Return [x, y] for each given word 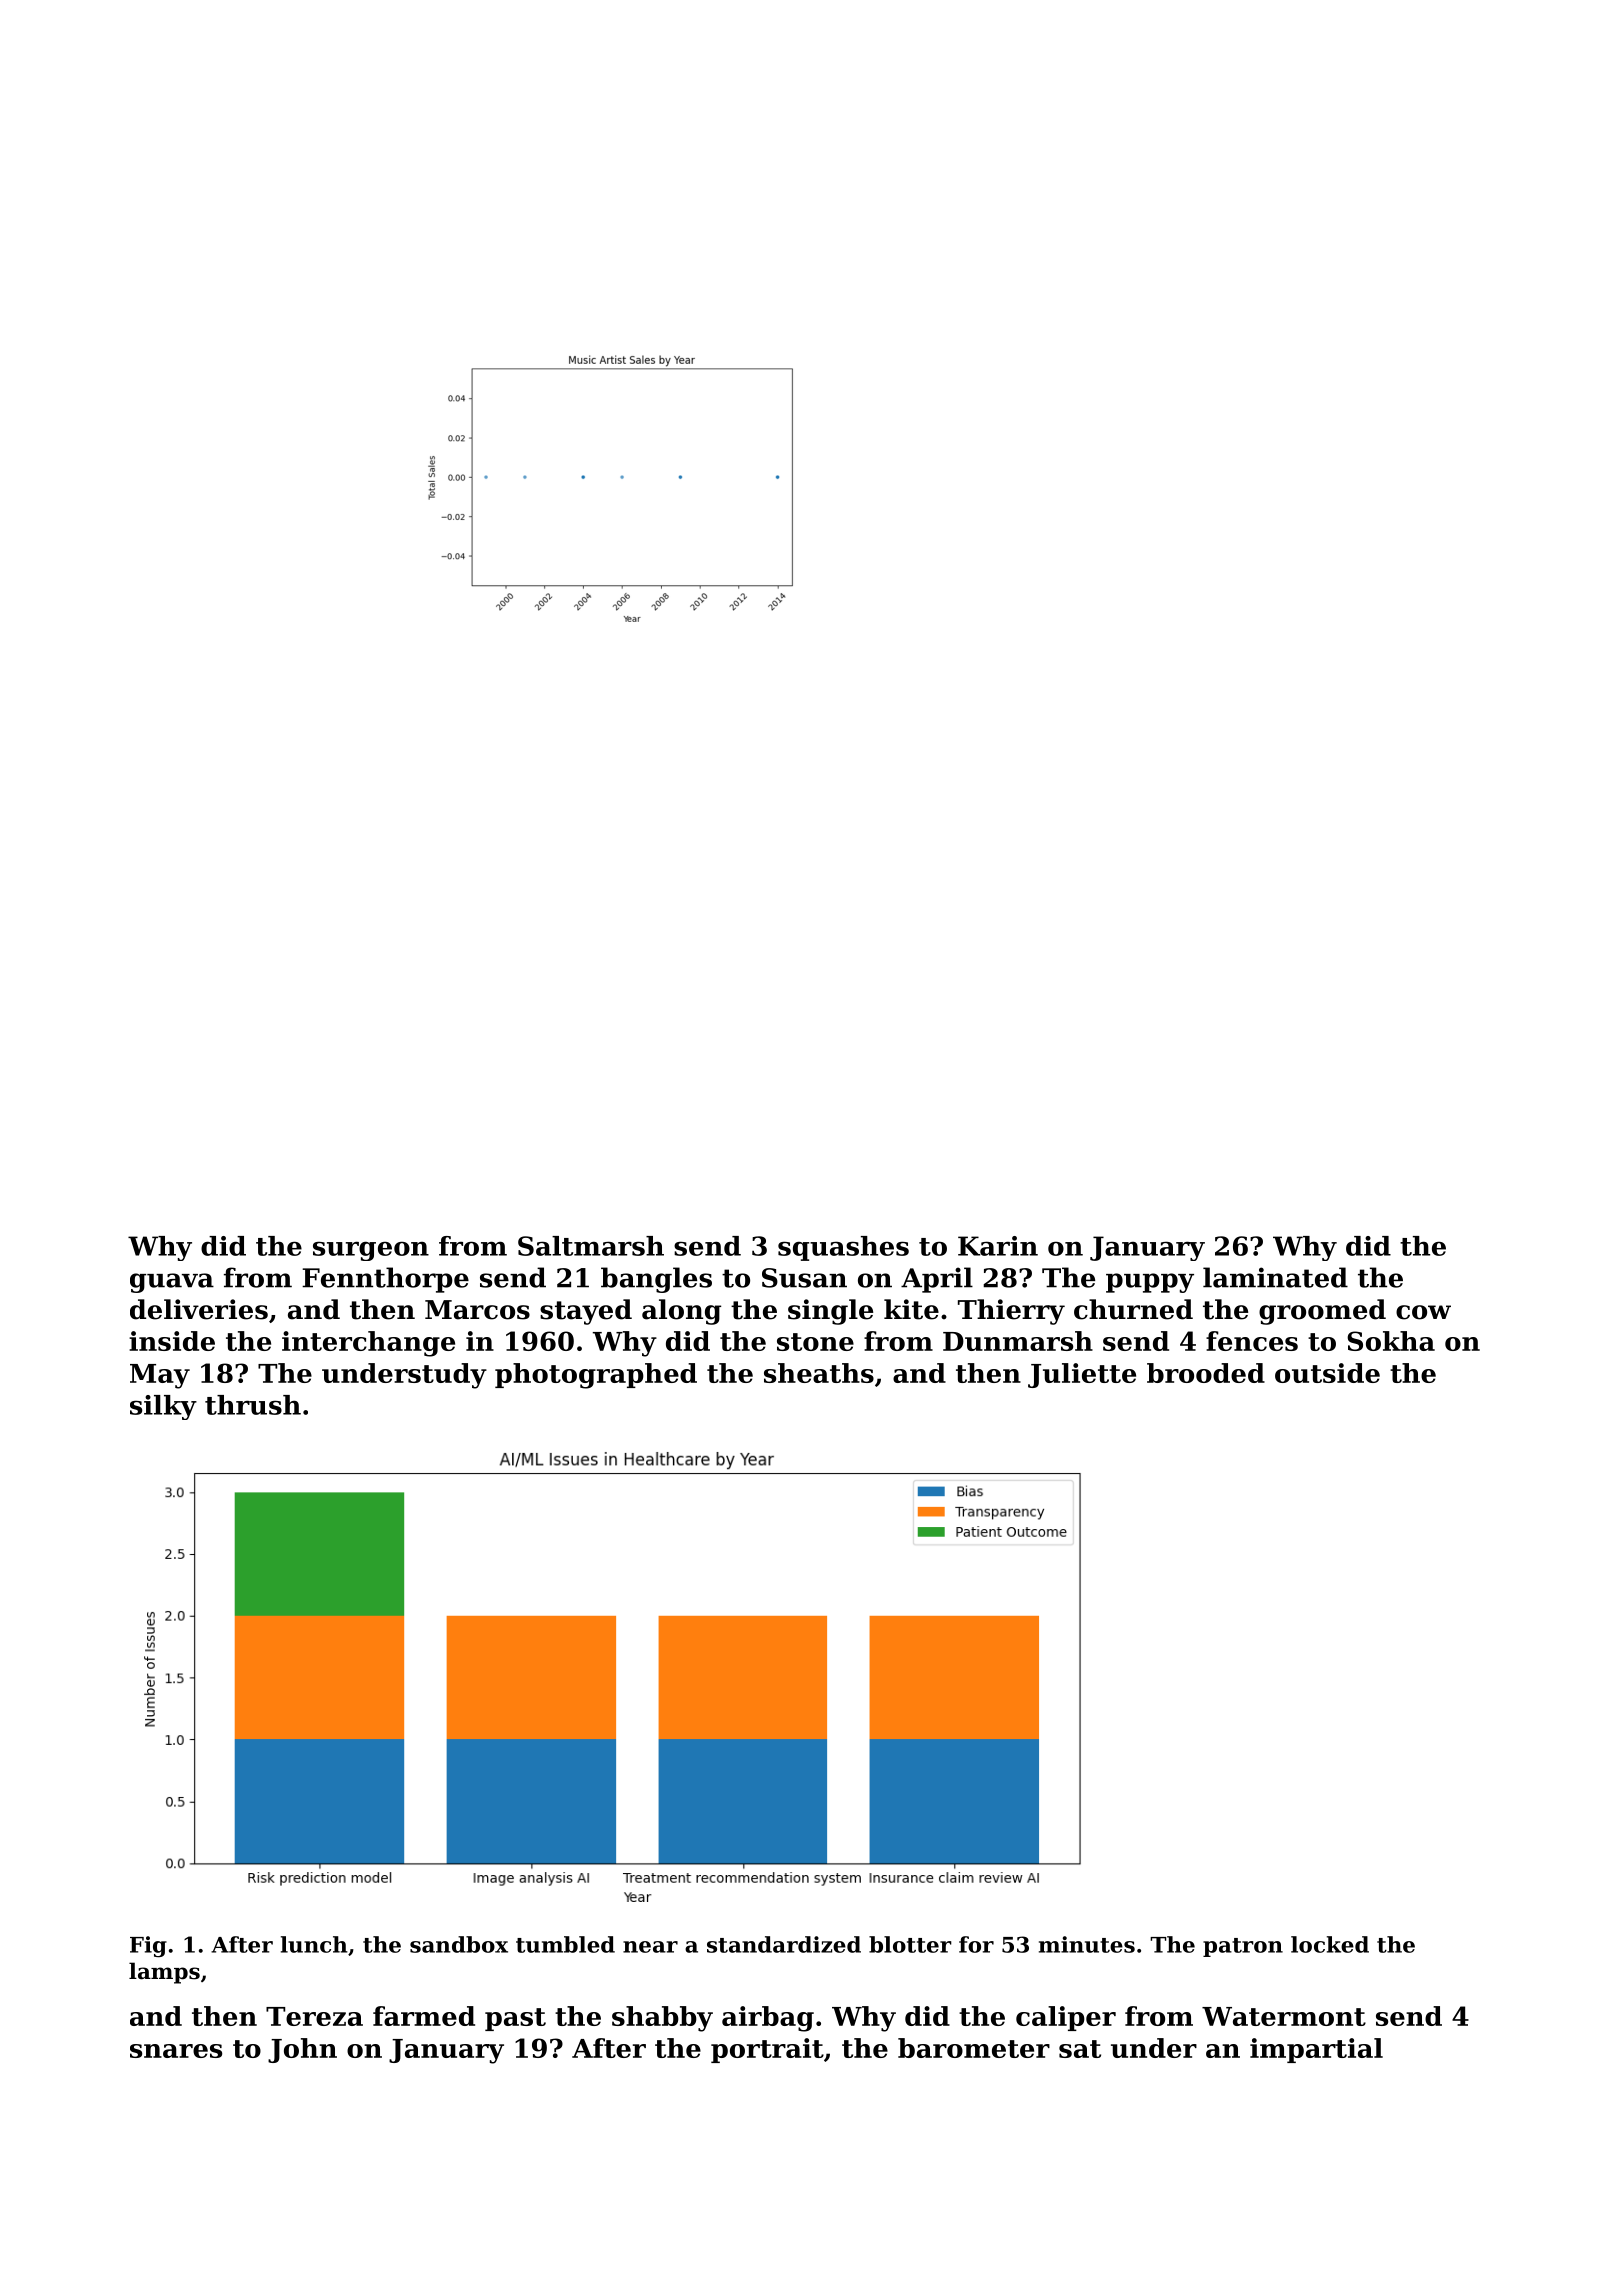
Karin [998, 1246]
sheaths [819, 1373]
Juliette [1082, 1375]
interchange [368, 1344]
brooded [1206, 1373]
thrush [253, 1405]
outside [1327, 1373]
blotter [910, 1944]
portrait [767, 2050]
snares [176, 2051]
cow [1423, 1312]
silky [163, 1407]
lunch [314, 1944]
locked [1330, 1944]
